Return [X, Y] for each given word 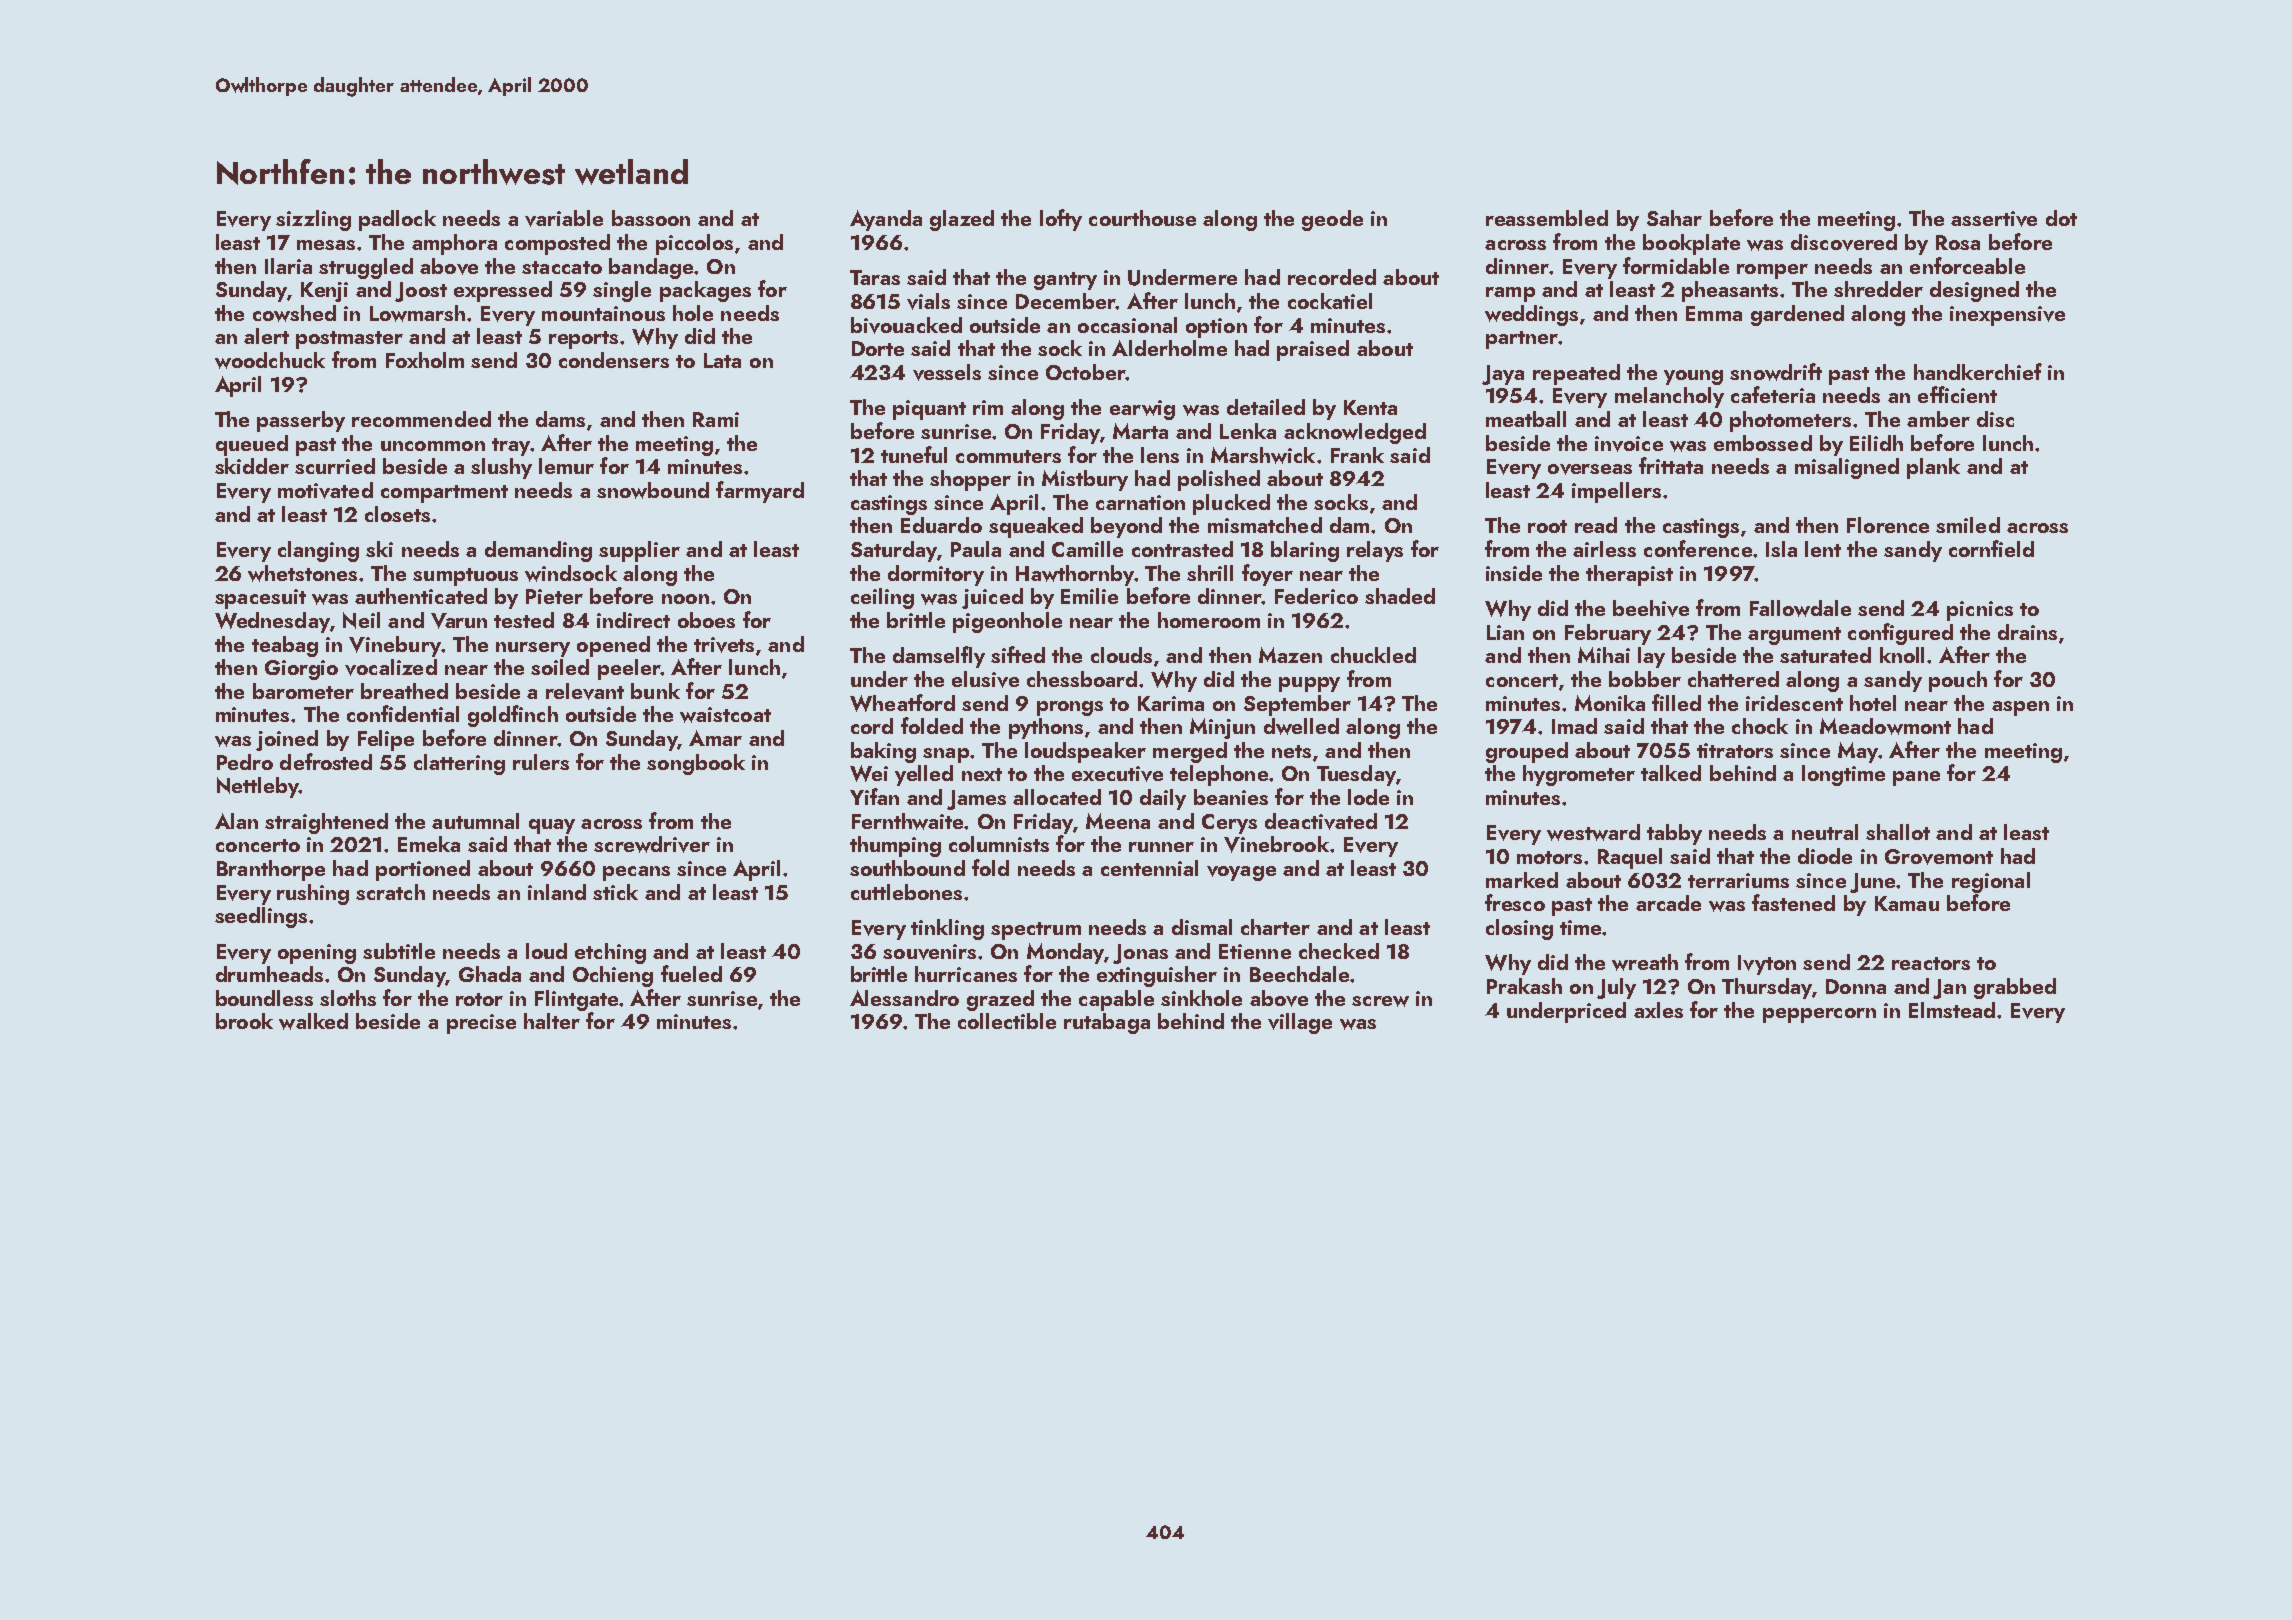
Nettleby [258, 787]
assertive [1994, 219]
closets [397, 514]
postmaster [349, 340]
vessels [947, 372]
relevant [585, 691]
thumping [895, 846]
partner [1522, 340]
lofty [1061, 220]
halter [552, 1021]
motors [1549, 857]
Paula [976, 549]
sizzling [313, 220]
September [1297, 705]
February [1608, 634]
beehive [1651, 608]
